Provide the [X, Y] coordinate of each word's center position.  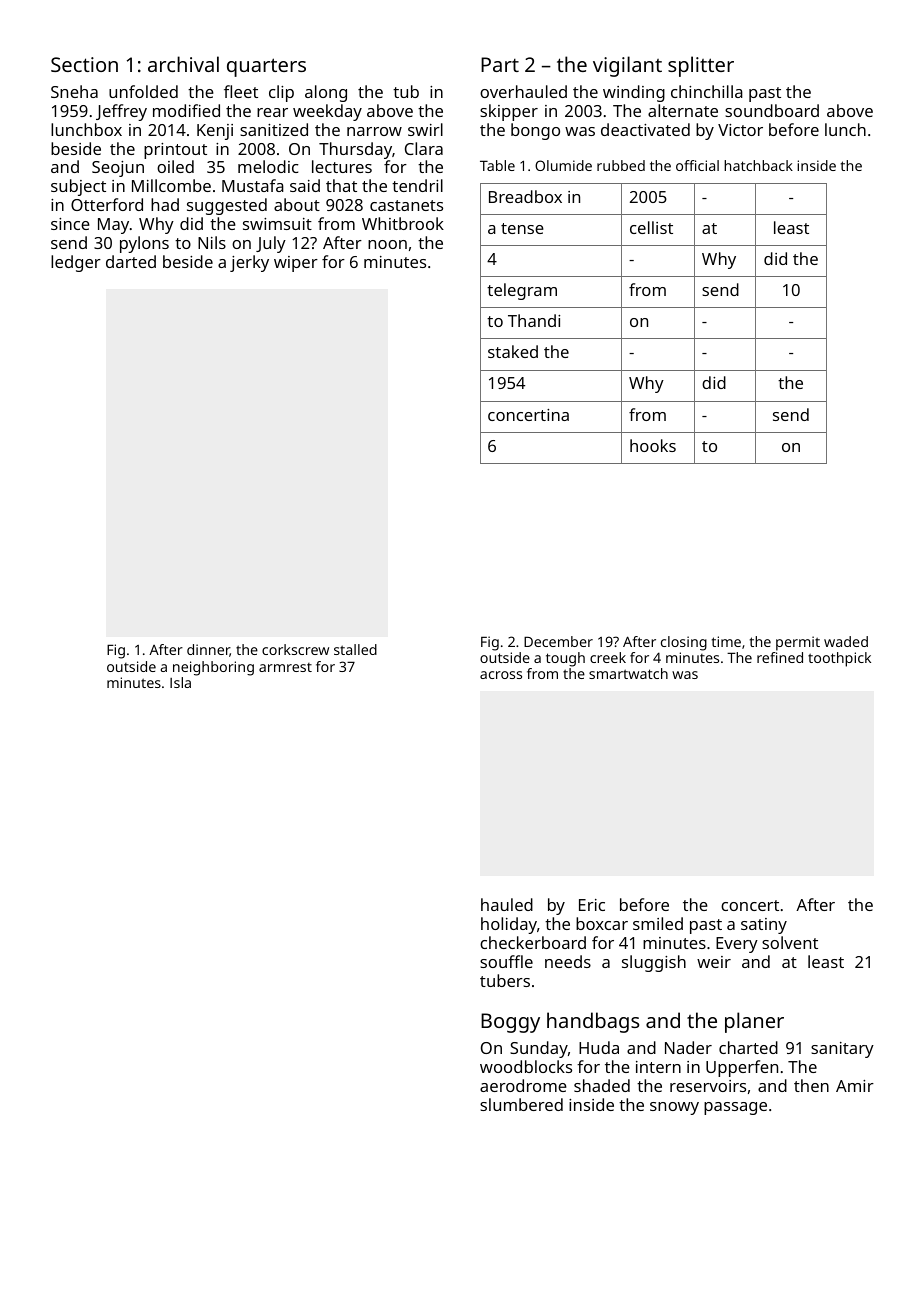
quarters [266, 67]
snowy [674, 1108]
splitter [701, 66]
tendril [417, 185]
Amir [855, 1086]
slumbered [521, 1104]
